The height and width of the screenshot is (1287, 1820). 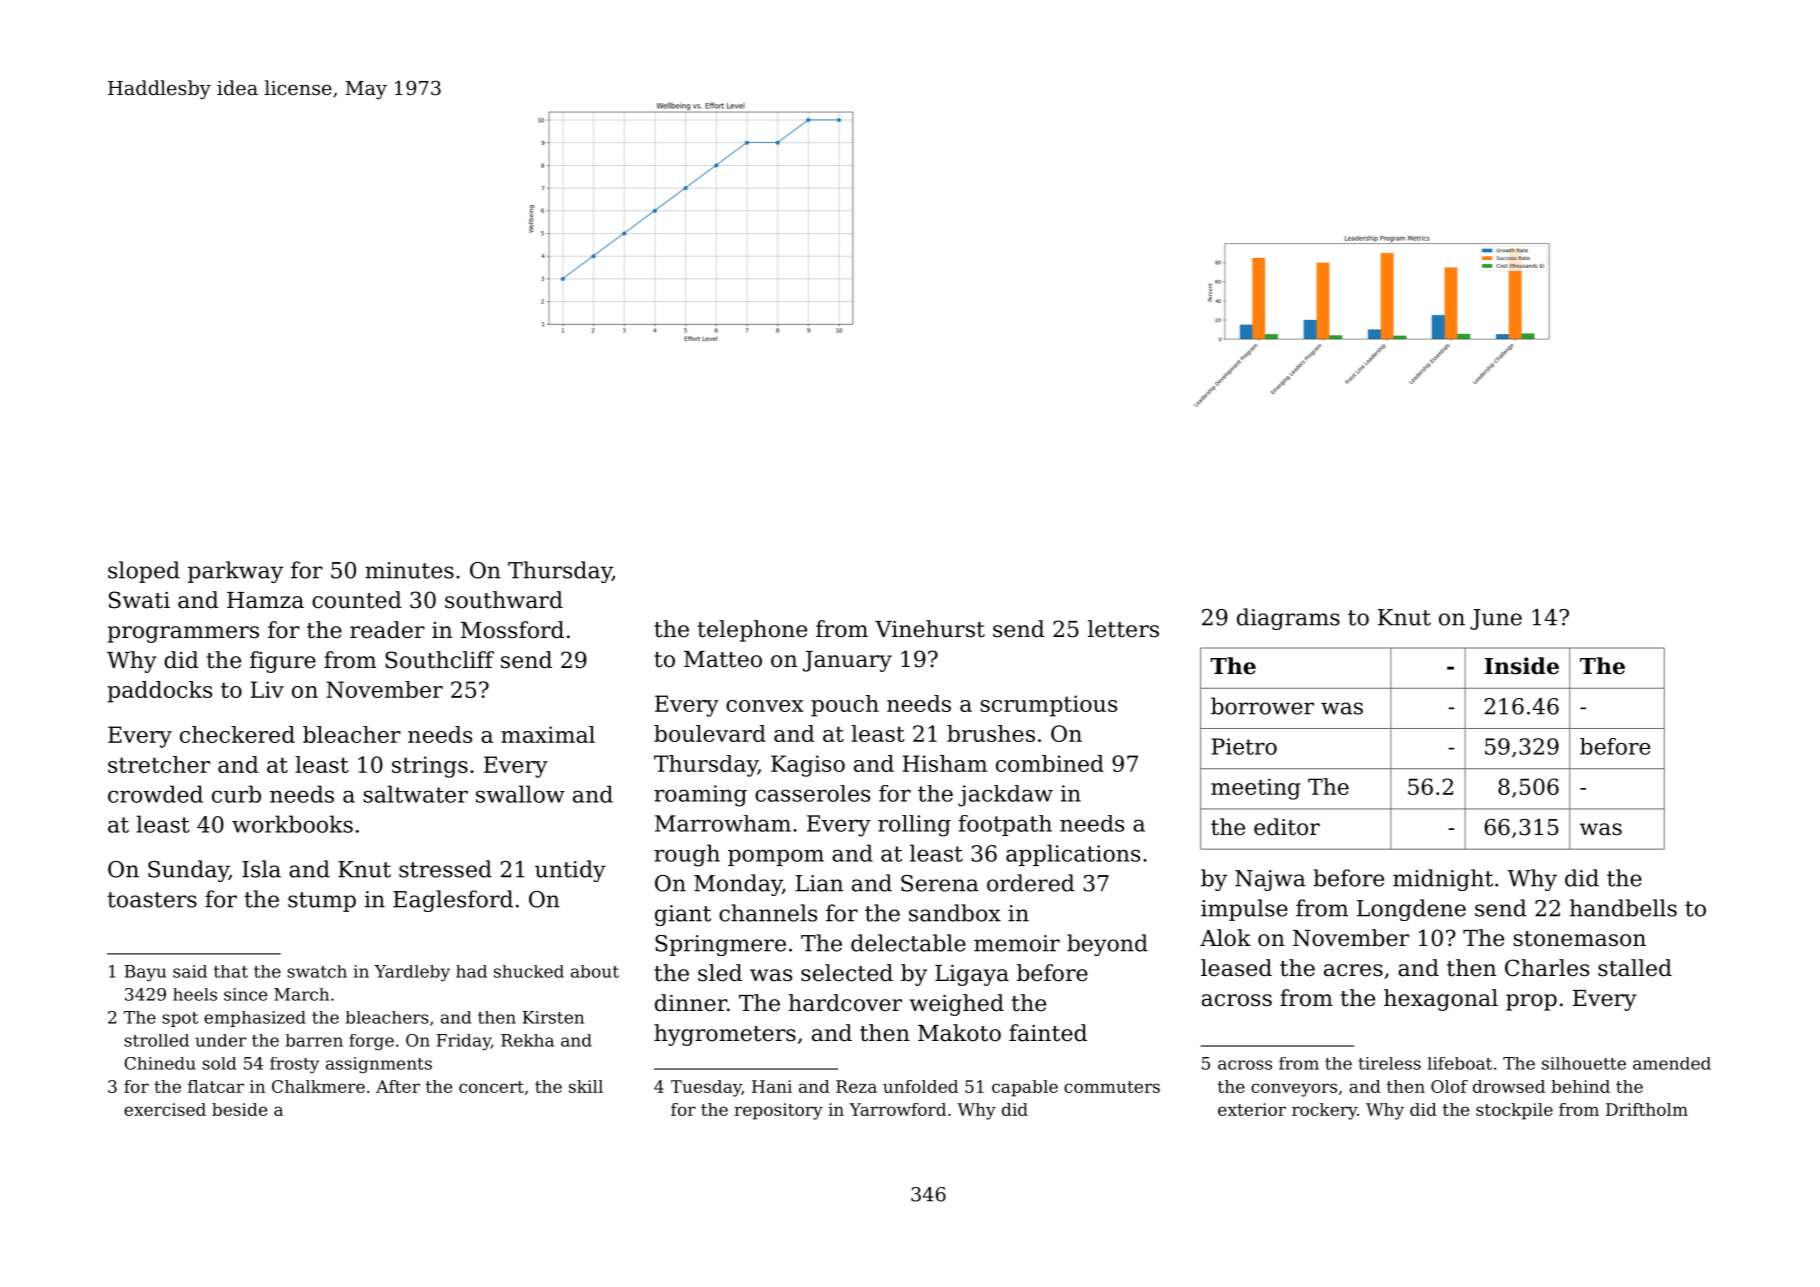 What do you see at coordinates (159, 692) in the screenshot?
I see `paddocks` at bounding box center [159, 692].
